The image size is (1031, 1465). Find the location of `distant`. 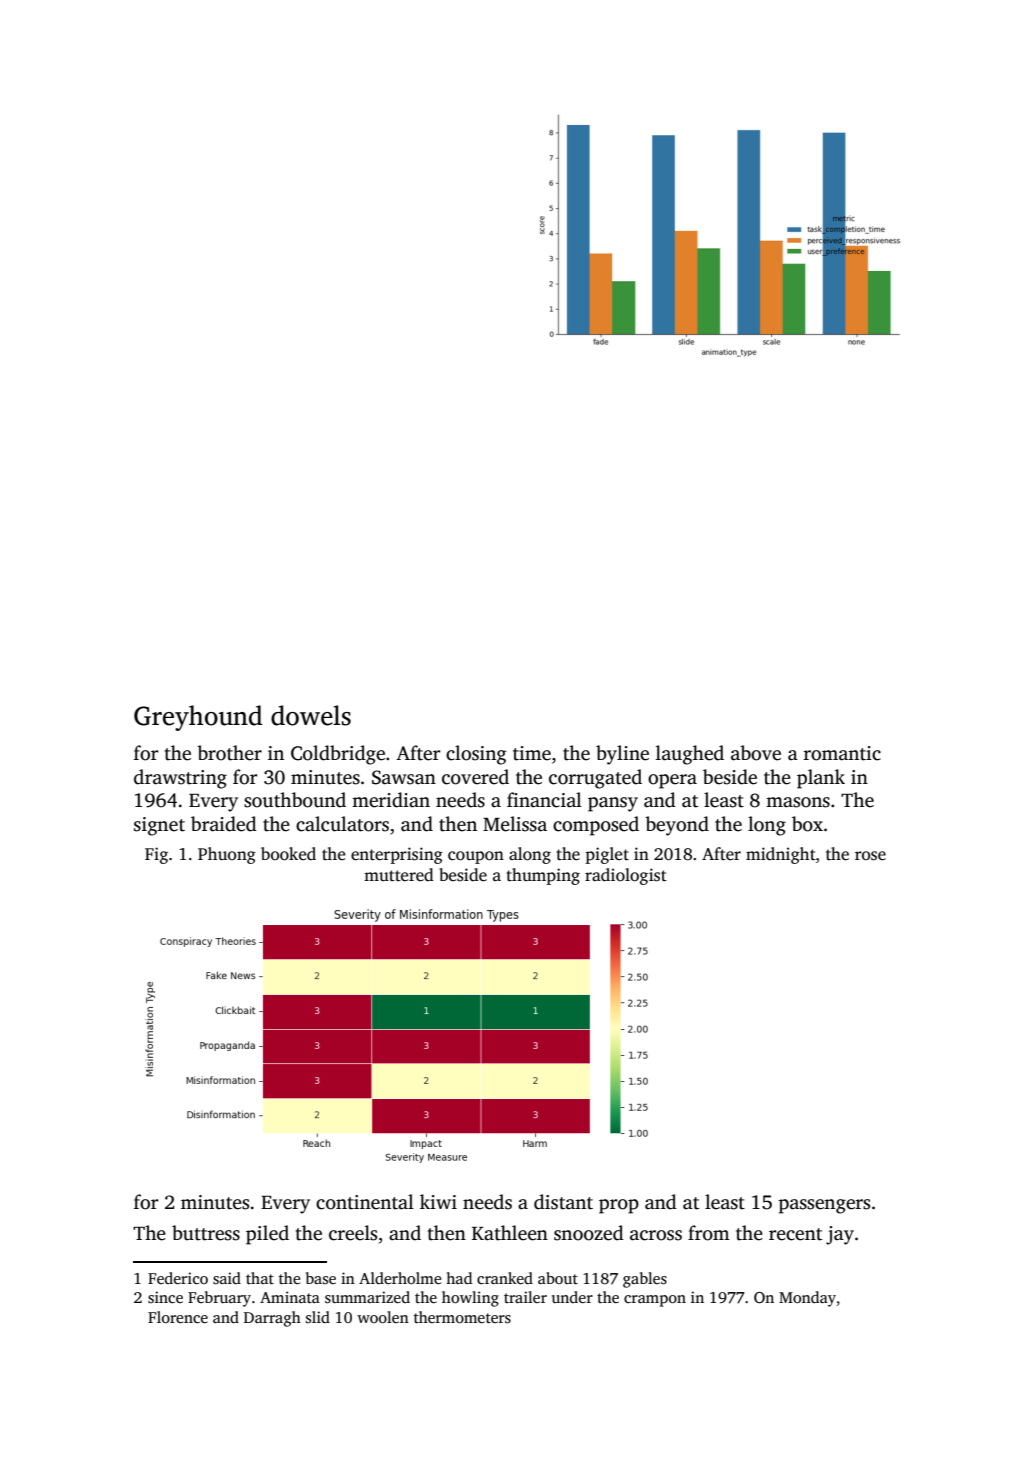

distant is located at coordinates (563, 1202).
